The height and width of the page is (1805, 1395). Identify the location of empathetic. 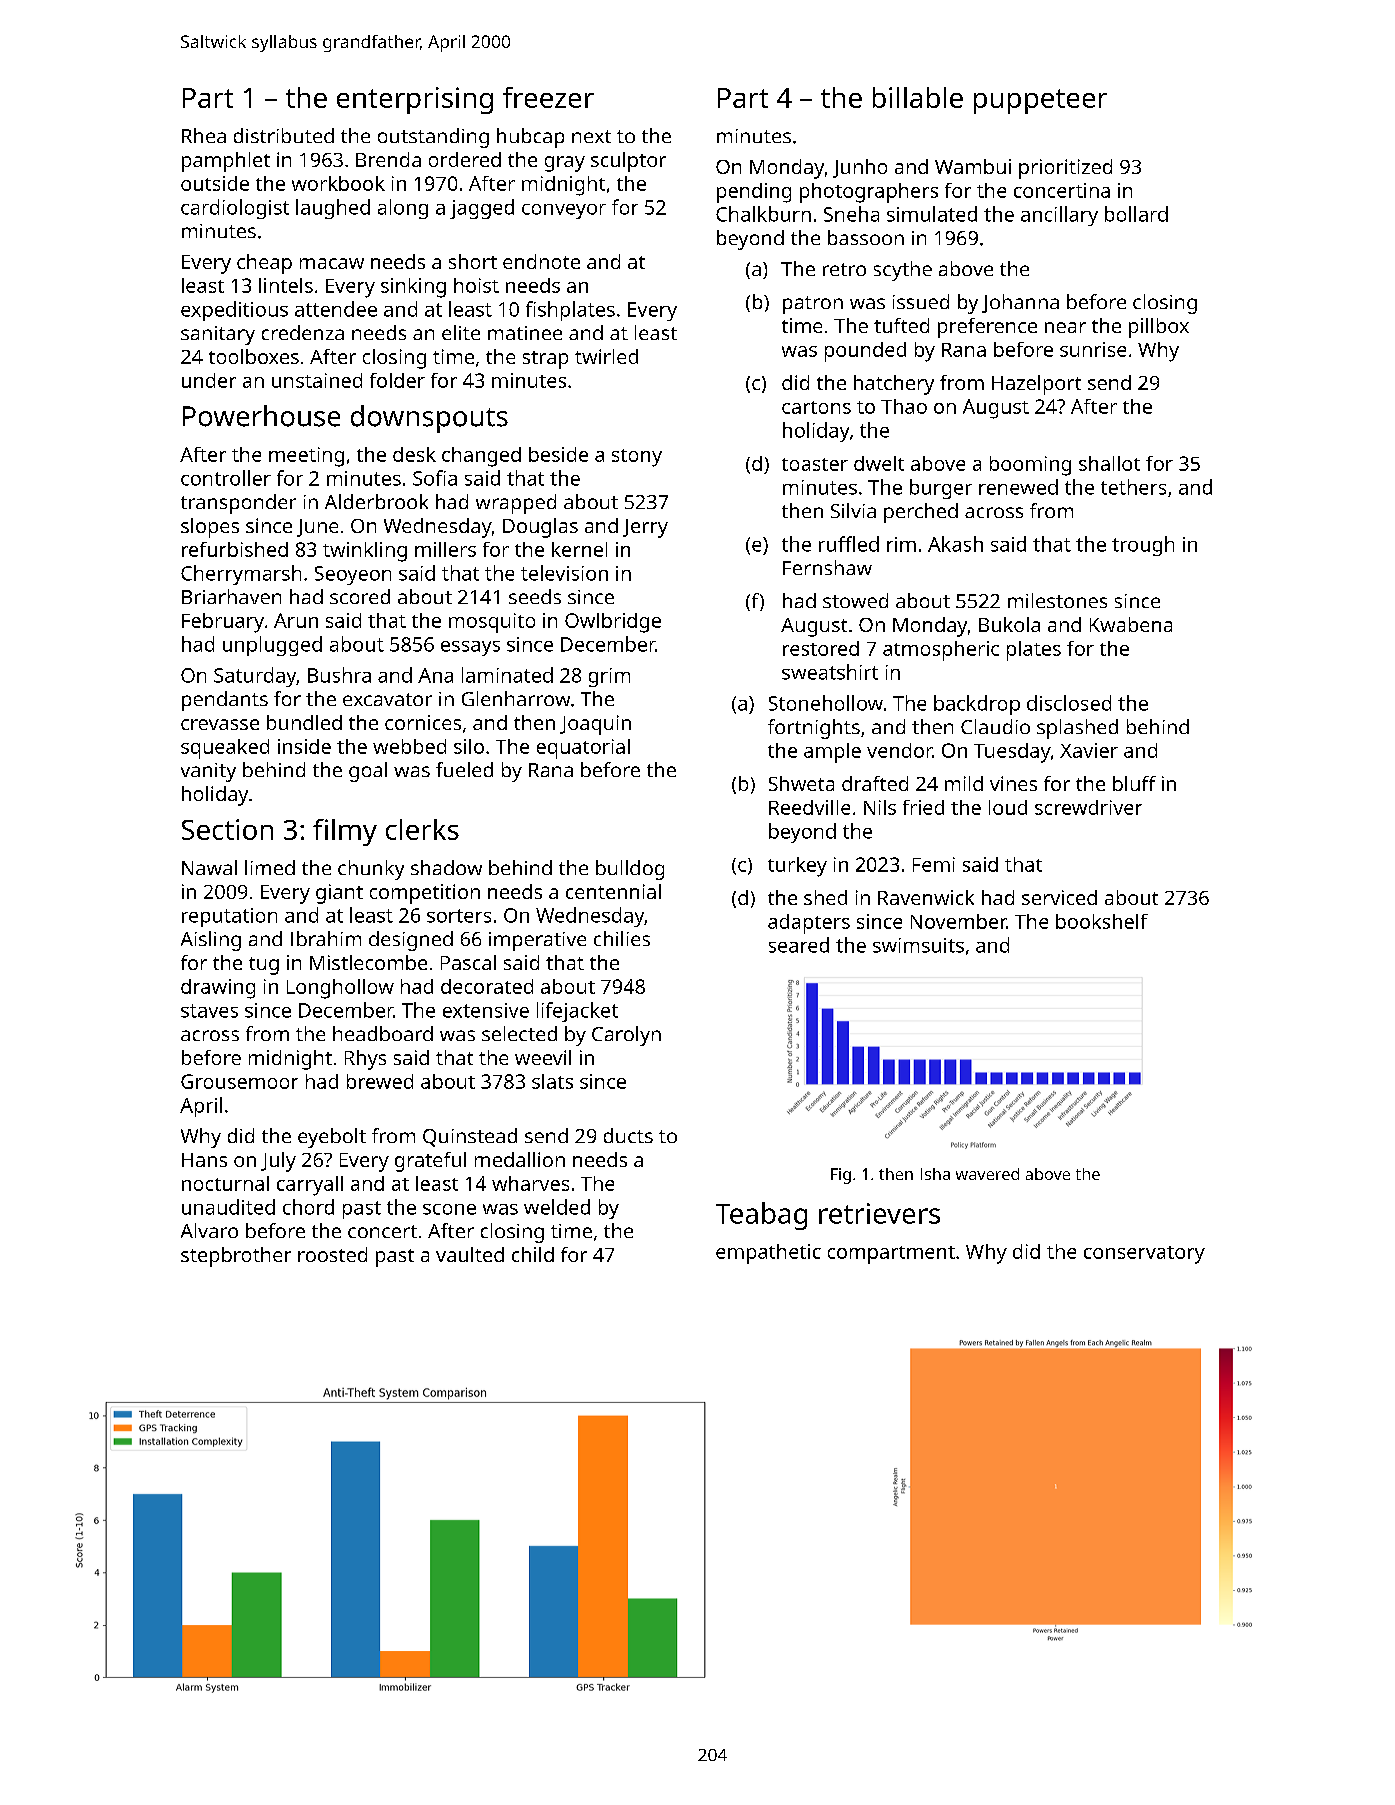
(768, 1254).
